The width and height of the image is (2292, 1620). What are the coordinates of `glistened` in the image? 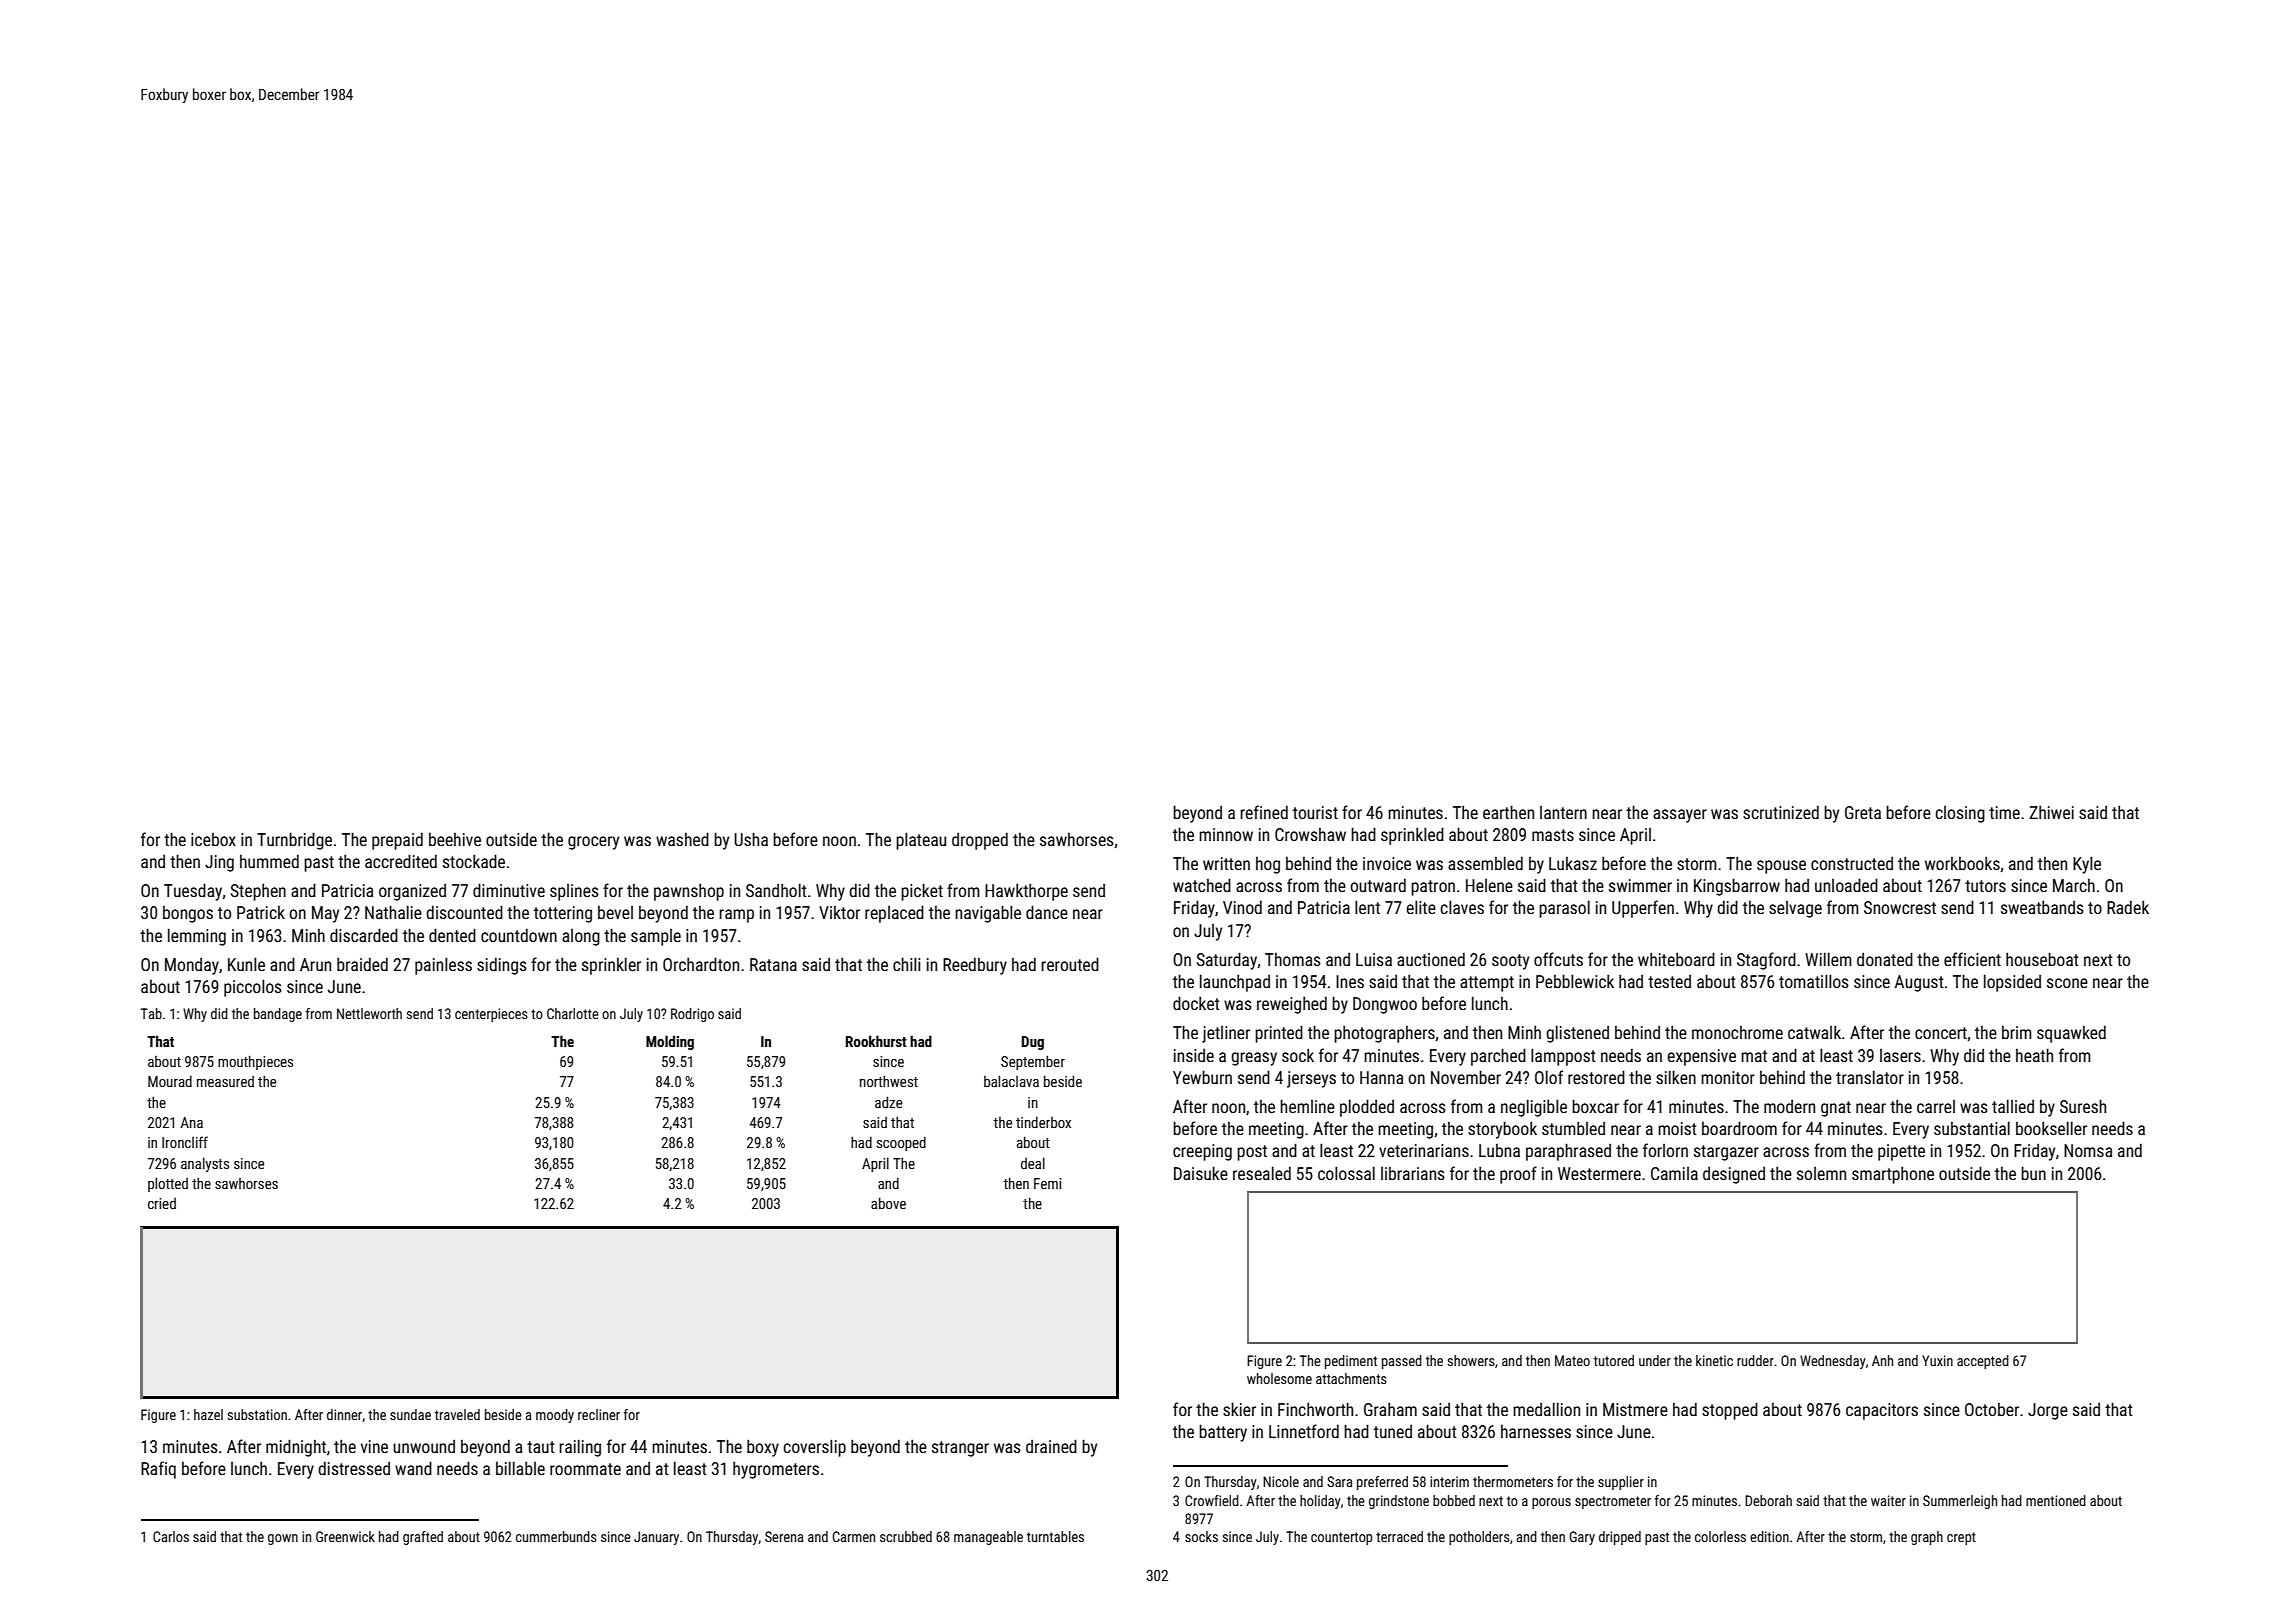 It's located at (1577, 1034).
